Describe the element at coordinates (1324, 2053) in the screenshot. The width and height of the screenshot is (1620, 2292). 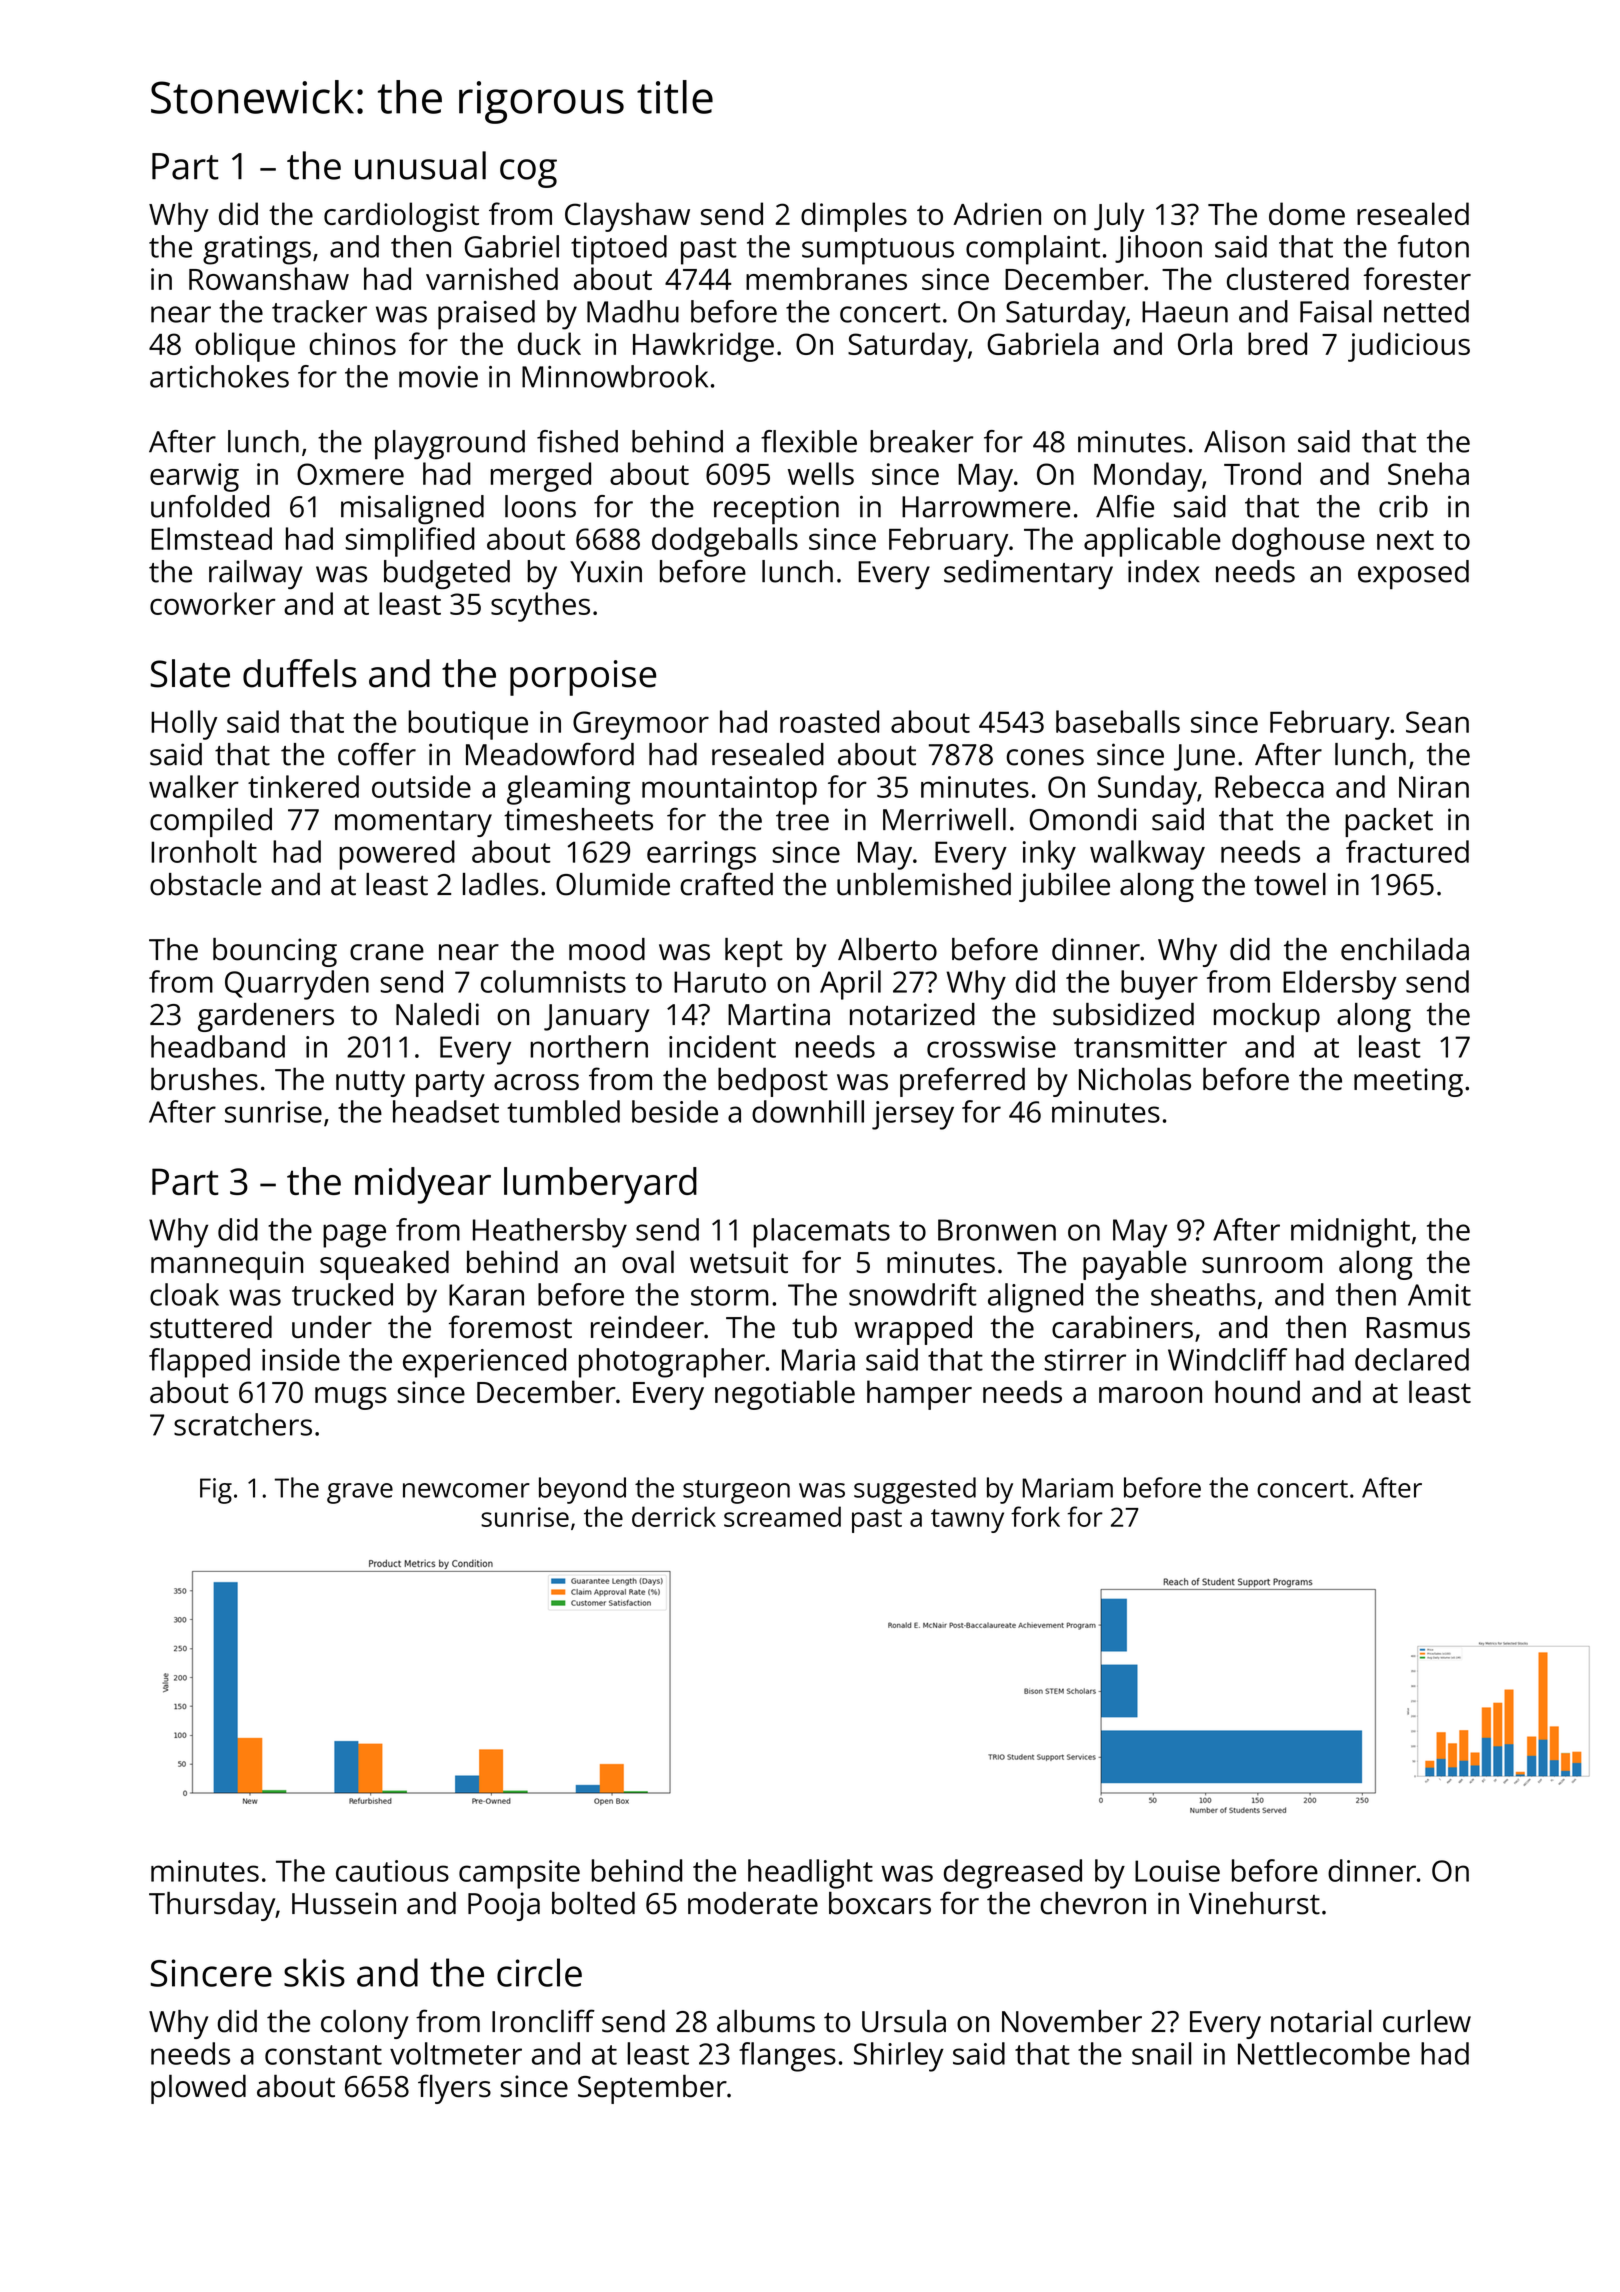
I see `Nettlecombe` at that location.
